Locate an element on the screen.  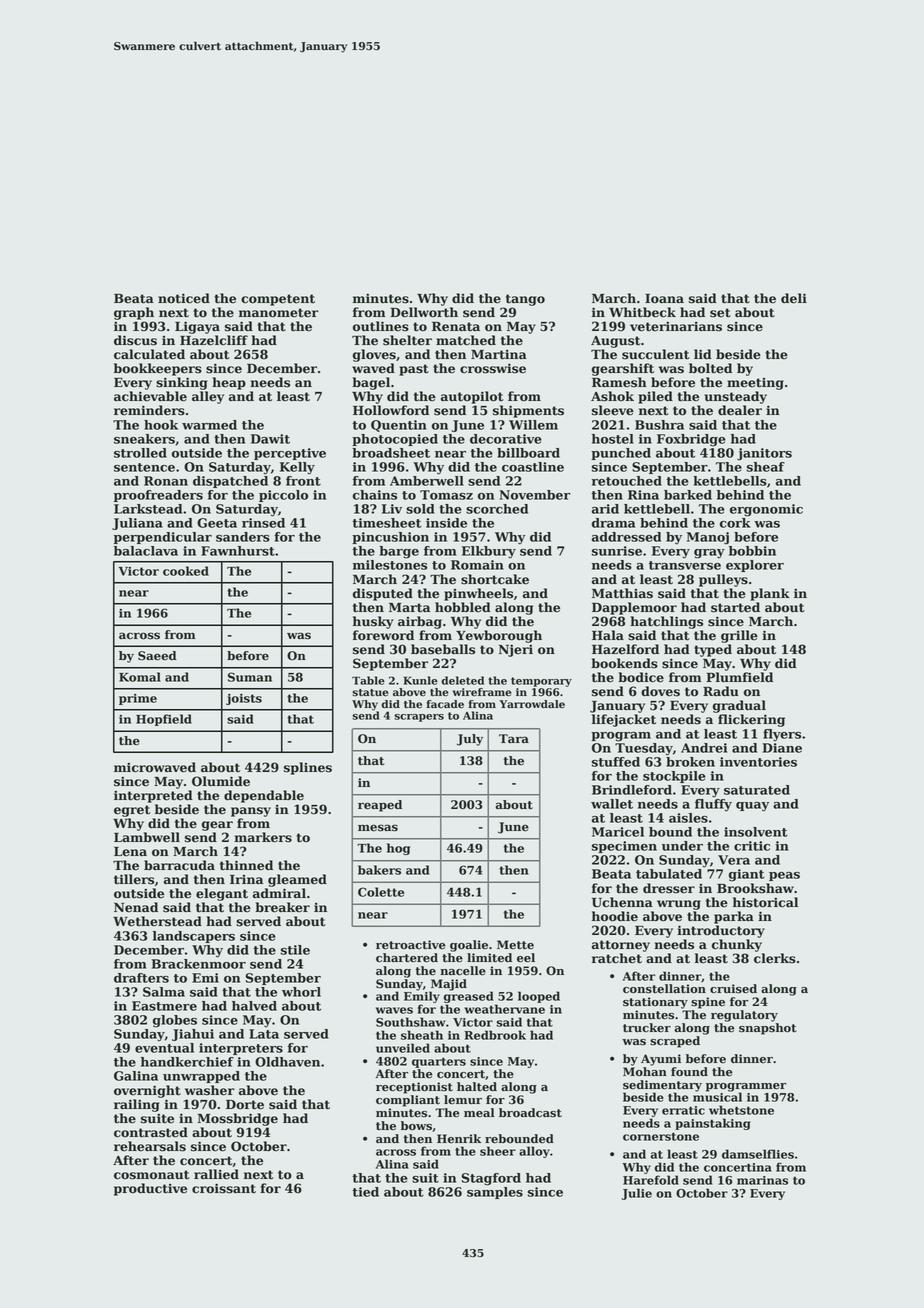
chunky is located at coordinates (737, 945).
